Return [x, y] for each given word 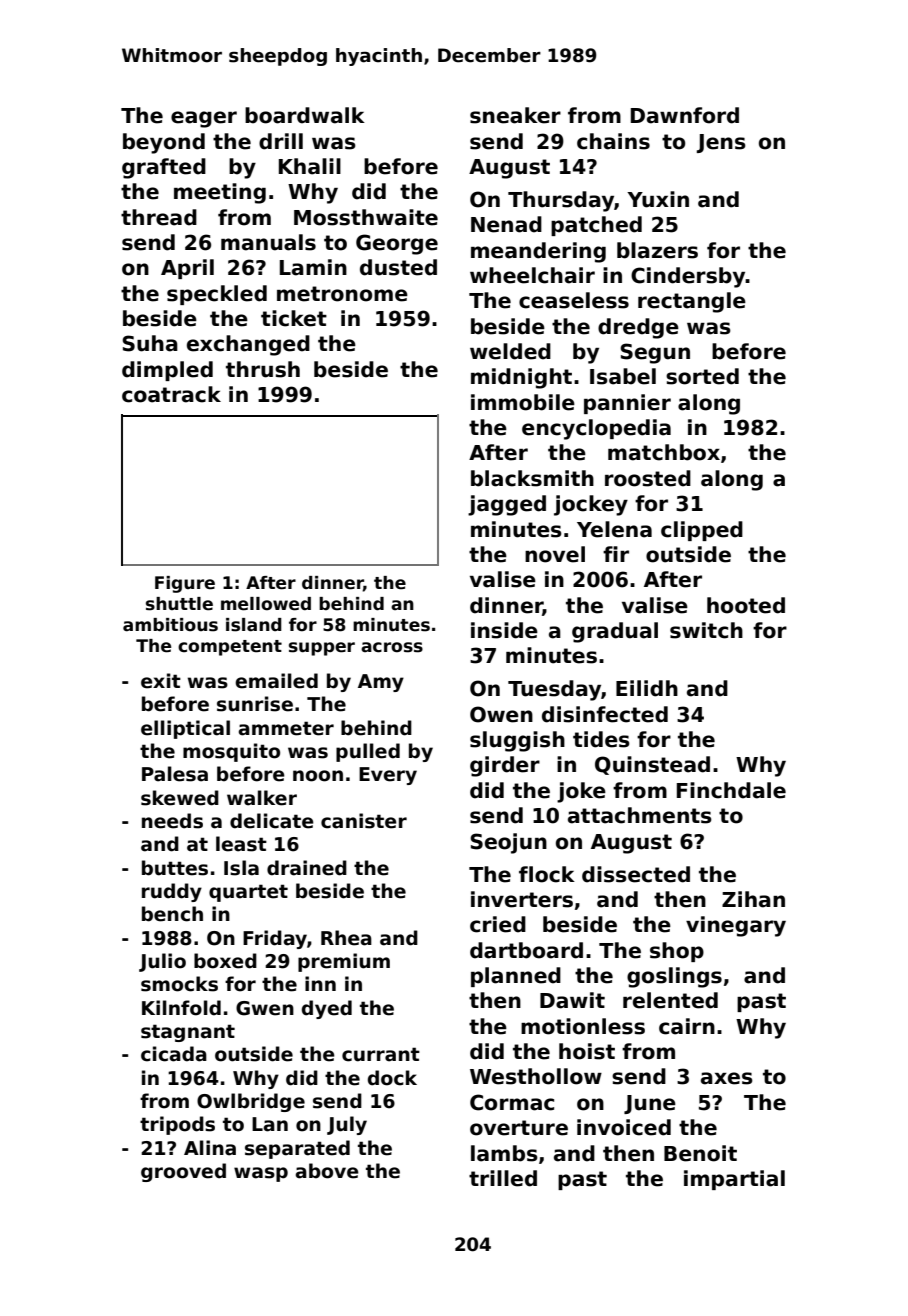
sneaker [515, 115]
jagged [507, 505]
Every [388, 776]
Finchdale [731, 790]
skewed [180, 798]
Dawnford [685, 115]
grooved [183, 1172]
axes [727, 1078]
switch [706, 630]
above [327, 1171]
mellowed [266, 604]
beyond [164, 143]
